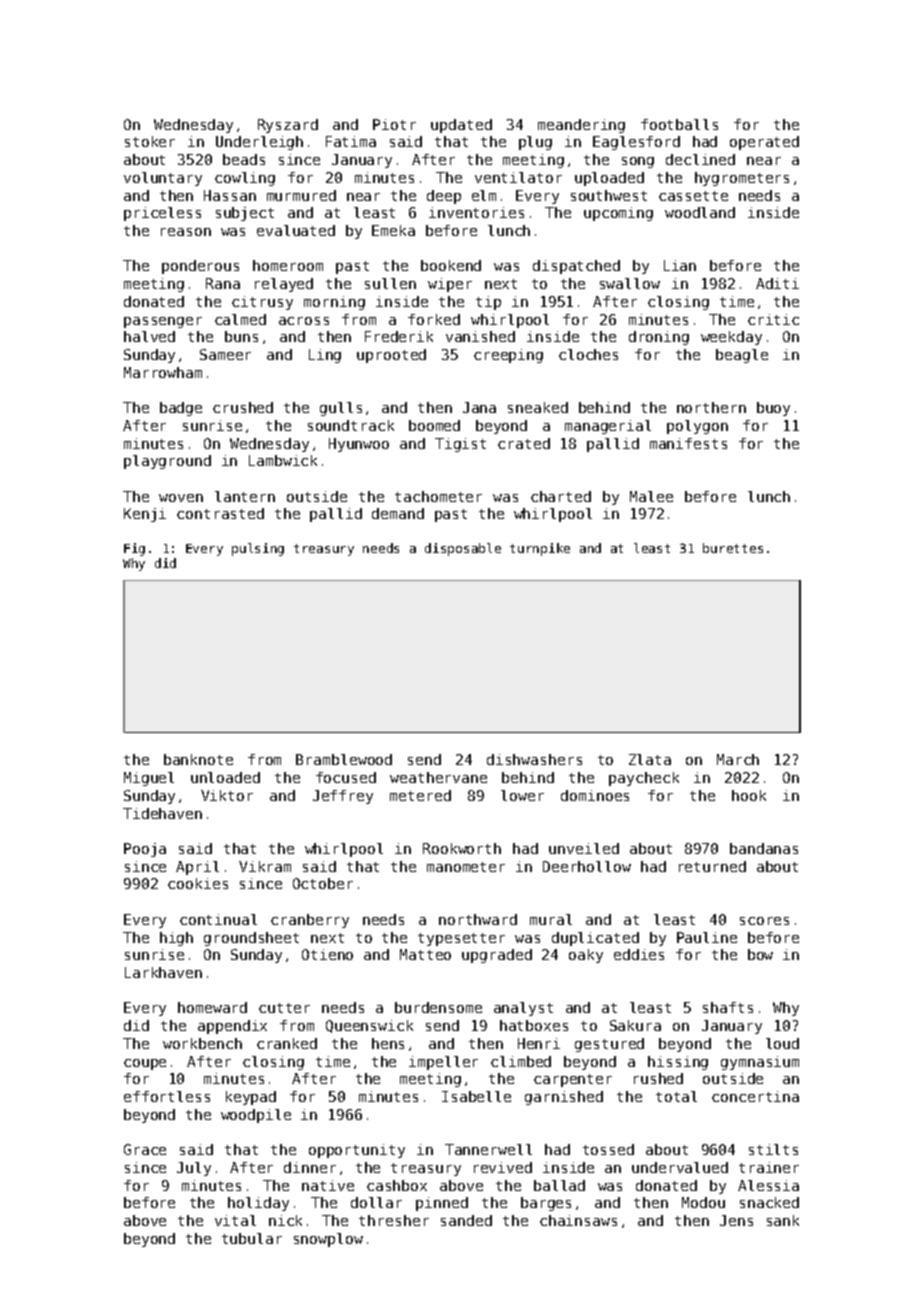  I want to click on operated, so click(764, 143).
